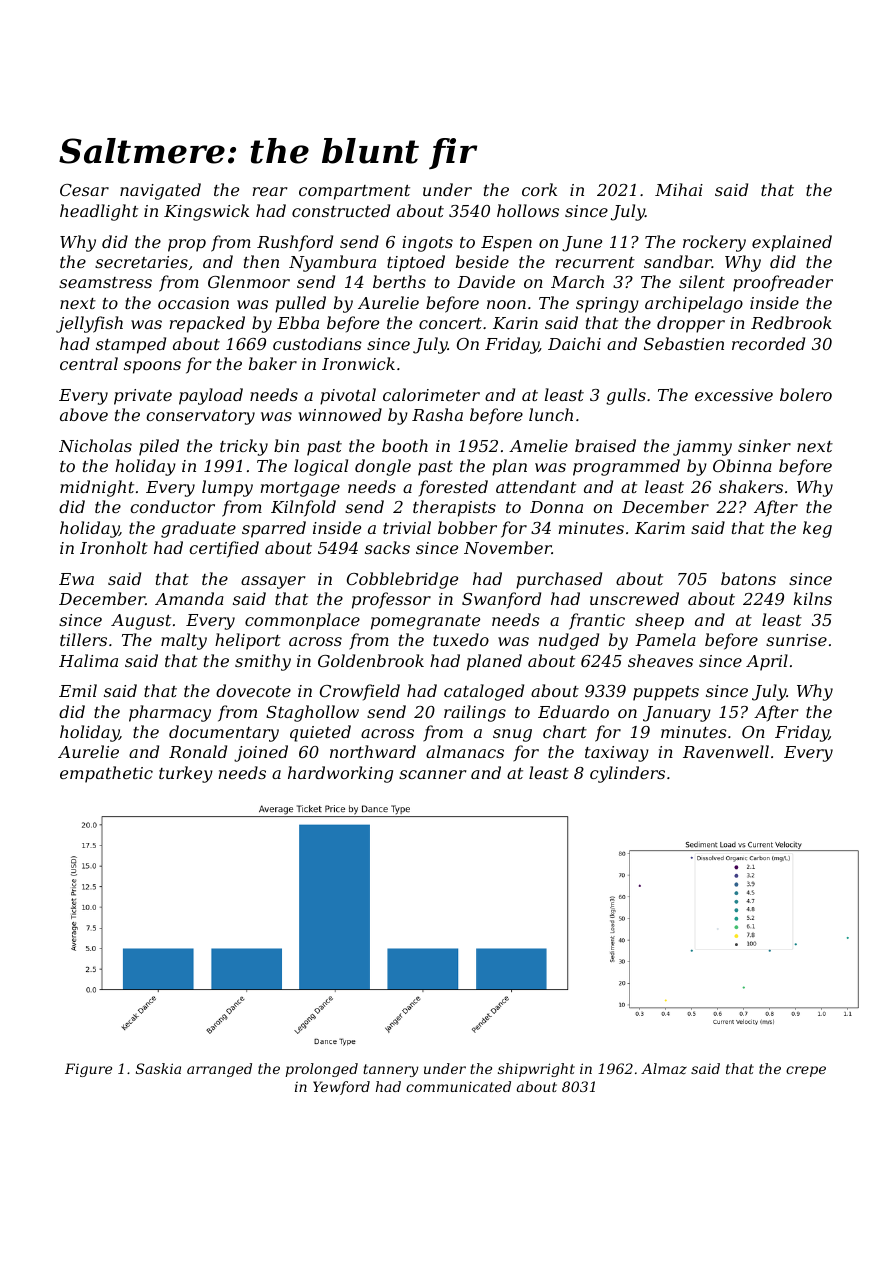 This screenshot has height=1266, width=892. What do you see at coordinates (726, 751) in the screenshot?
I see `Ravenwell` at bounding box center [726, 751].
